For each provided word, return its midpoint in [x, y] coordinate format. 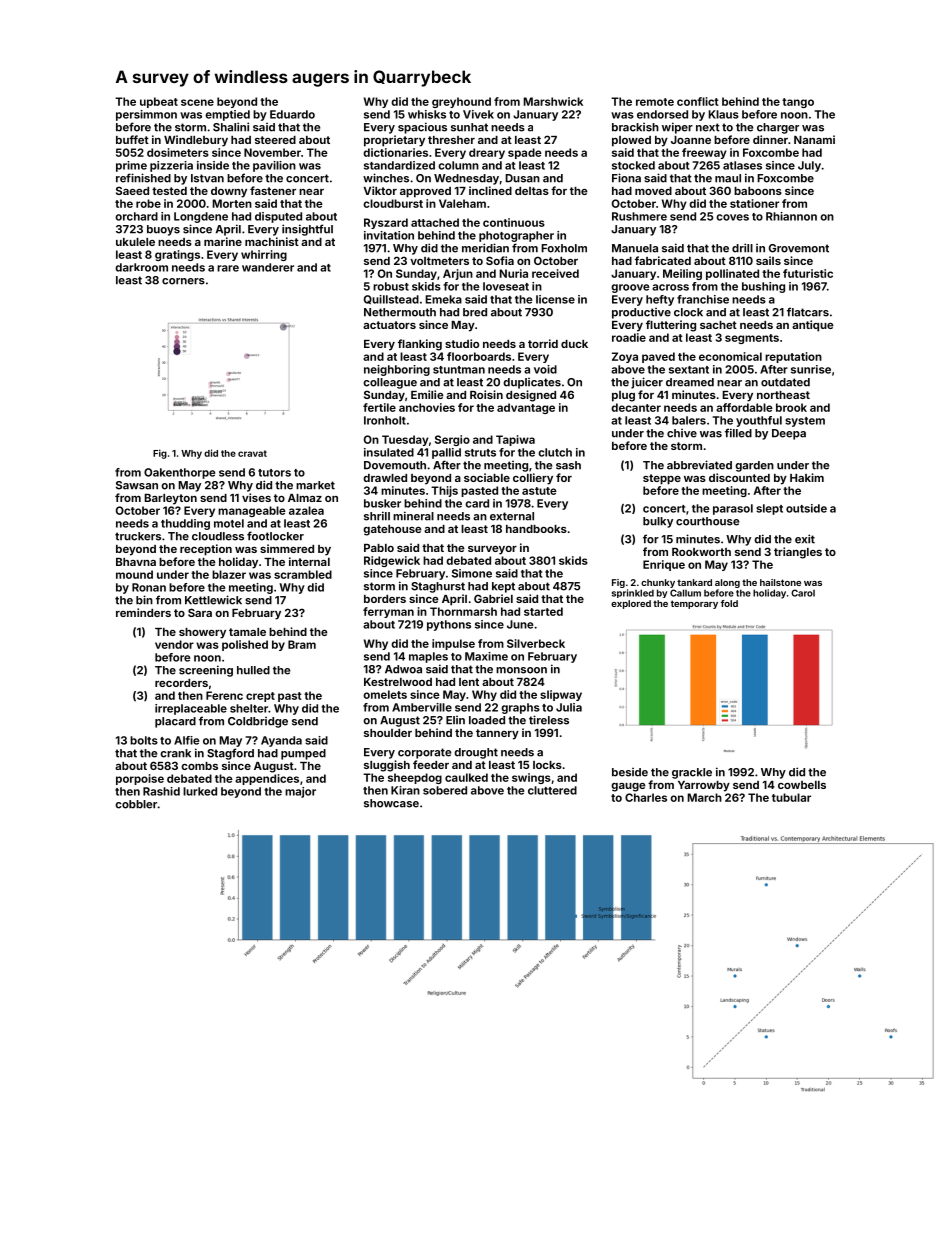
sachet [718, 325]
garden [754, 466]
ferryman [388, 612]
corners [183, 281]
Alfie [186, 740]
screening [206, 671]
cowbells [802, 785]
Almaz [305, 498]
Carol [803, 593]
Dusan [522, 178]
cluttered [552, 790]
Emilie [427, 394]
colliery [533, 479]
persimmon [146, 115]
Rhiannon [791, 216]
